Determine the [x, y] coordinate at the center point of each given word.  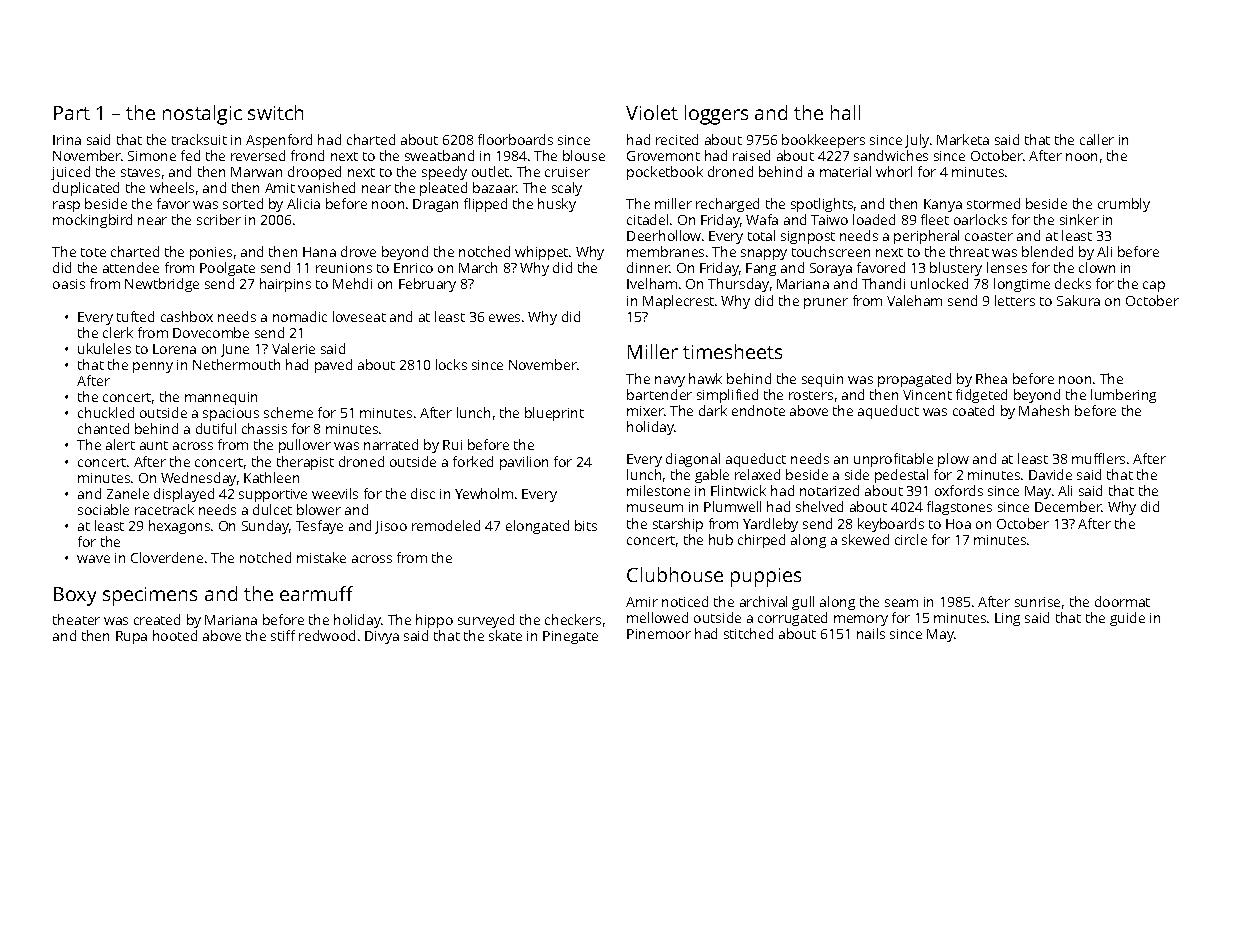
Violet [652, 112]
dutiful [216, 428]
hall [845, 112]
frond [307, 155]
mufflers [1098, 458]
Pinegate [570, 637]
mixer [645, 411]
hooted [175, 635]
